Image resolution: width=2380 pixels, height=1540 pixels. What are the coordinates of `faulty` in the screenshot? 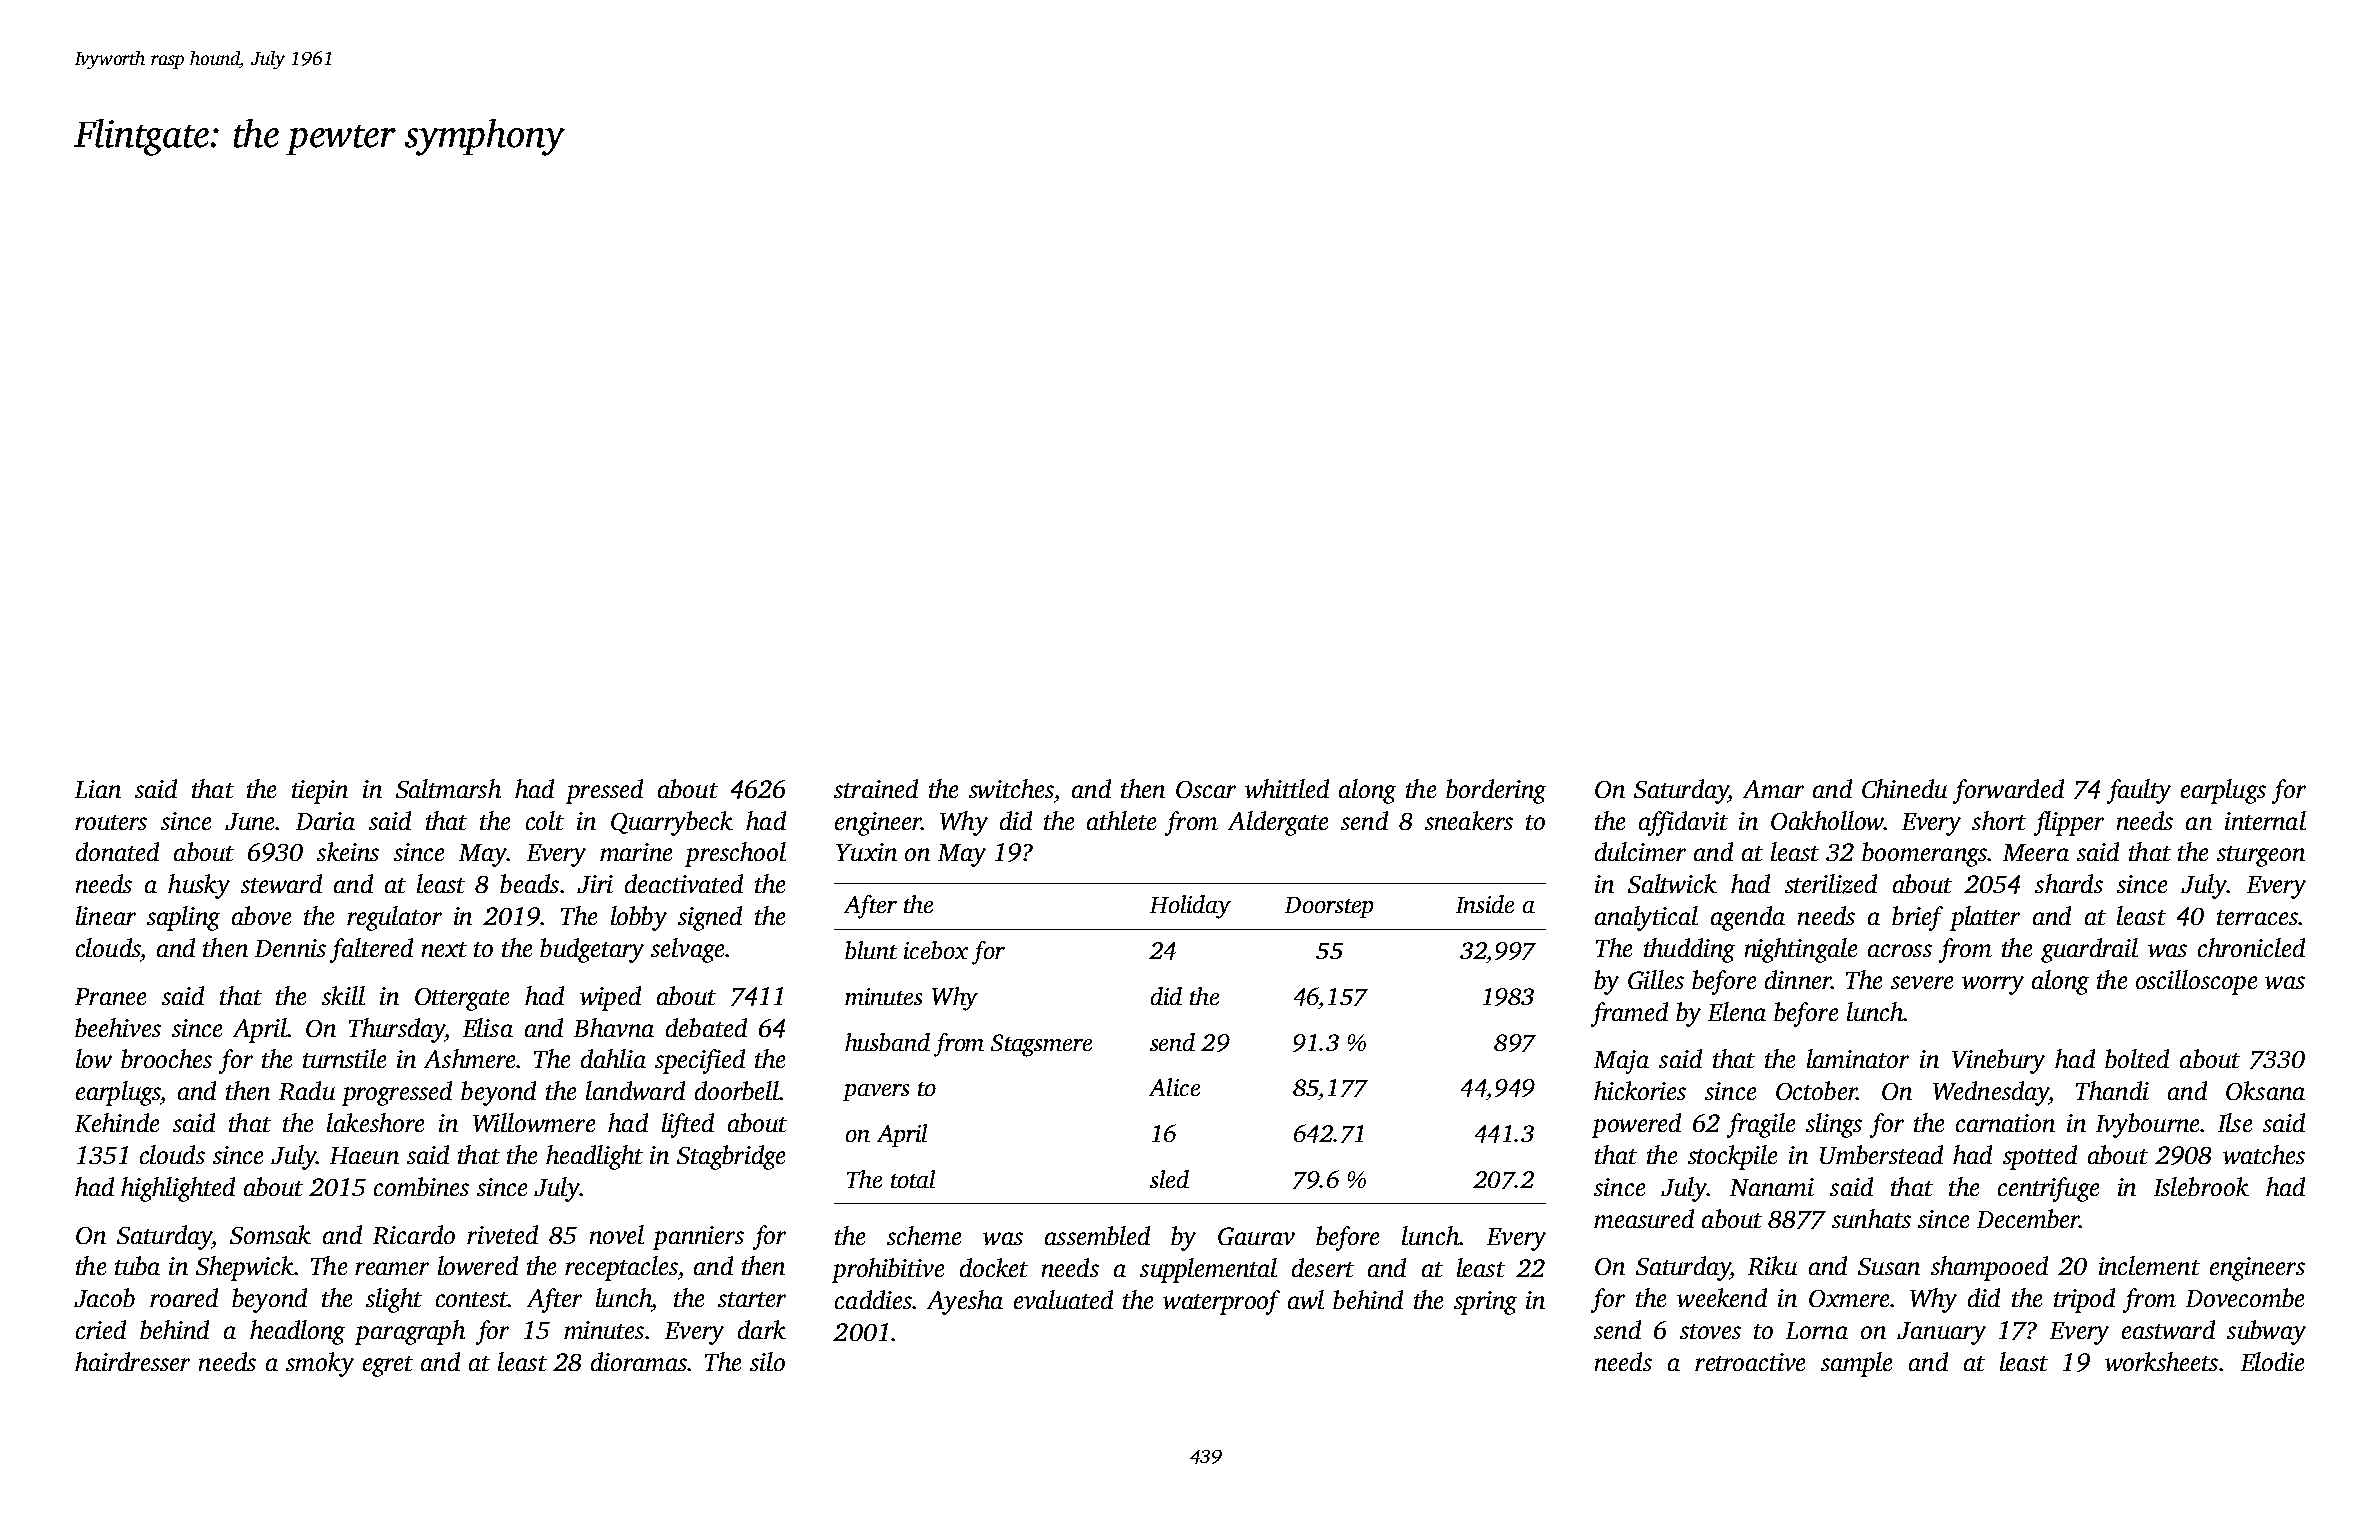 It's located at (2139, 791).
